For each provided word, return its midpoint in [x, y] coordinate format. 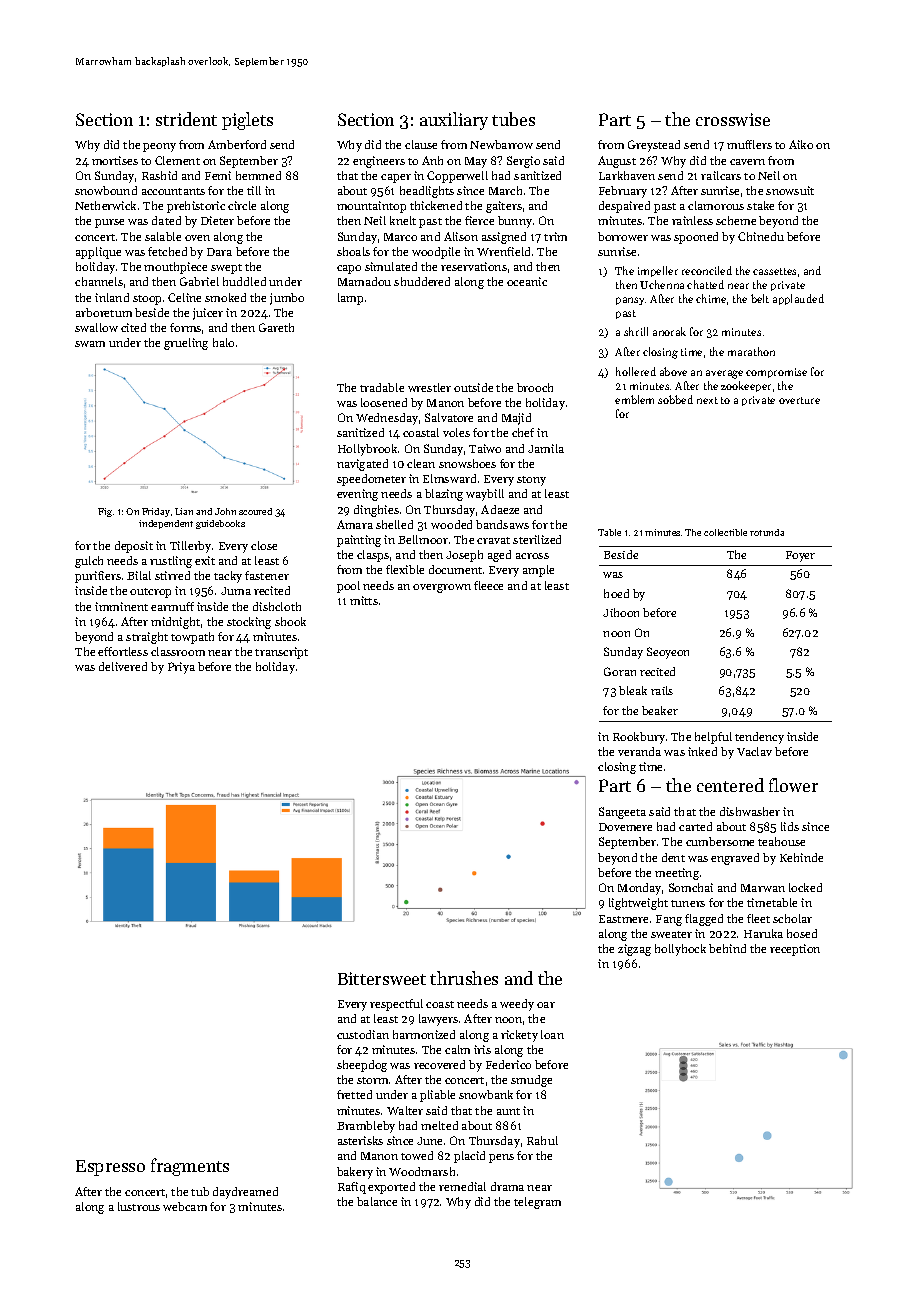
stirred [172, 575]
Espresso [110, 1168]
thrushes [464, 978]
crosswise [733, 119]
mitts [364, 600]
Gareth [276, 327]
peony [159, 147]
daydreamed [245, 1193]
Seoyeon [668, 653]
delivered [123, 666]
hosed [802, 933]
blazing [444, 495]
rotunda [767, 532]
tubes [513, 119]
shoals [353, 251]
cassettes [774, 271]
